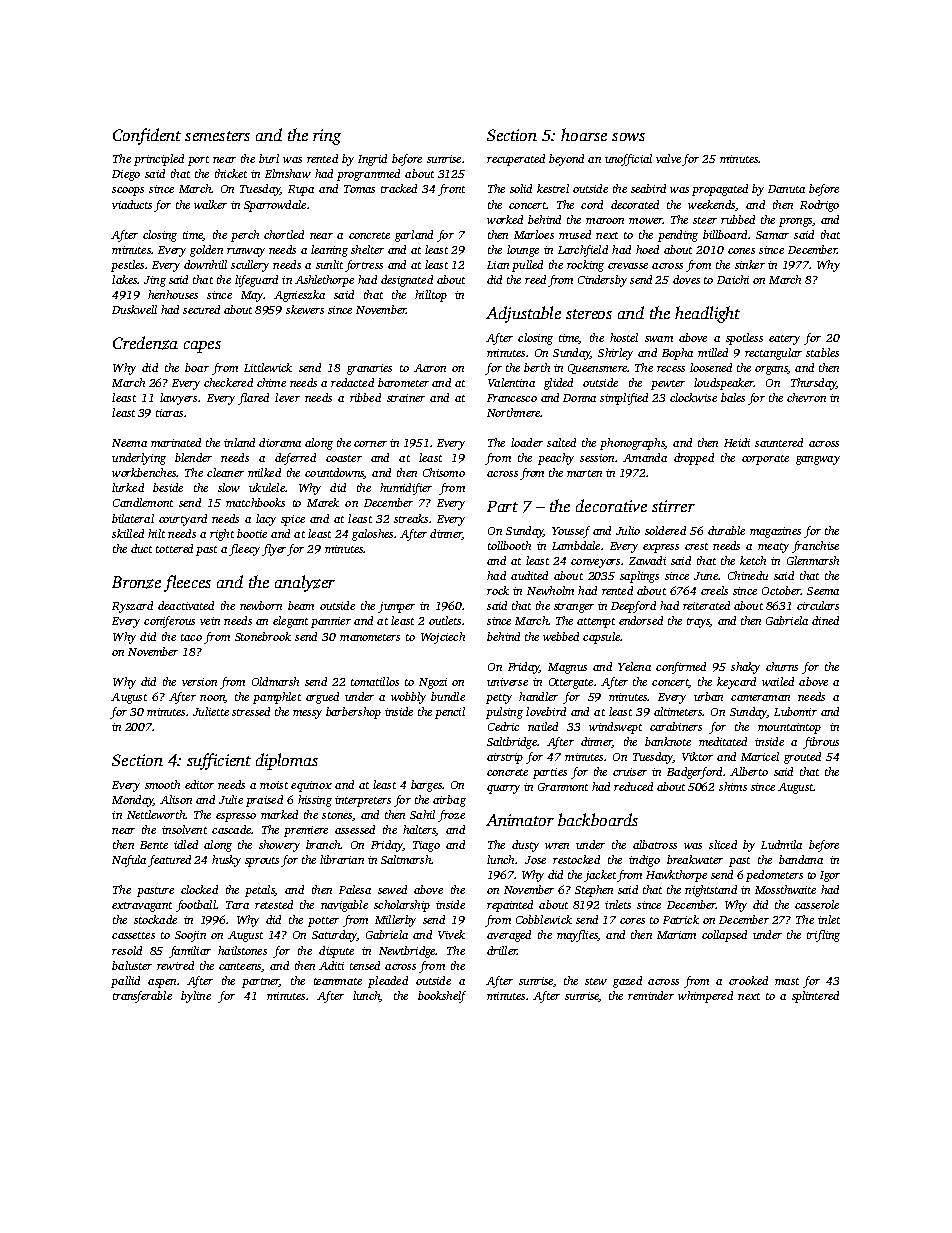 The image size is (952, 1233). I want to click on Confident, so click(147, 136).
